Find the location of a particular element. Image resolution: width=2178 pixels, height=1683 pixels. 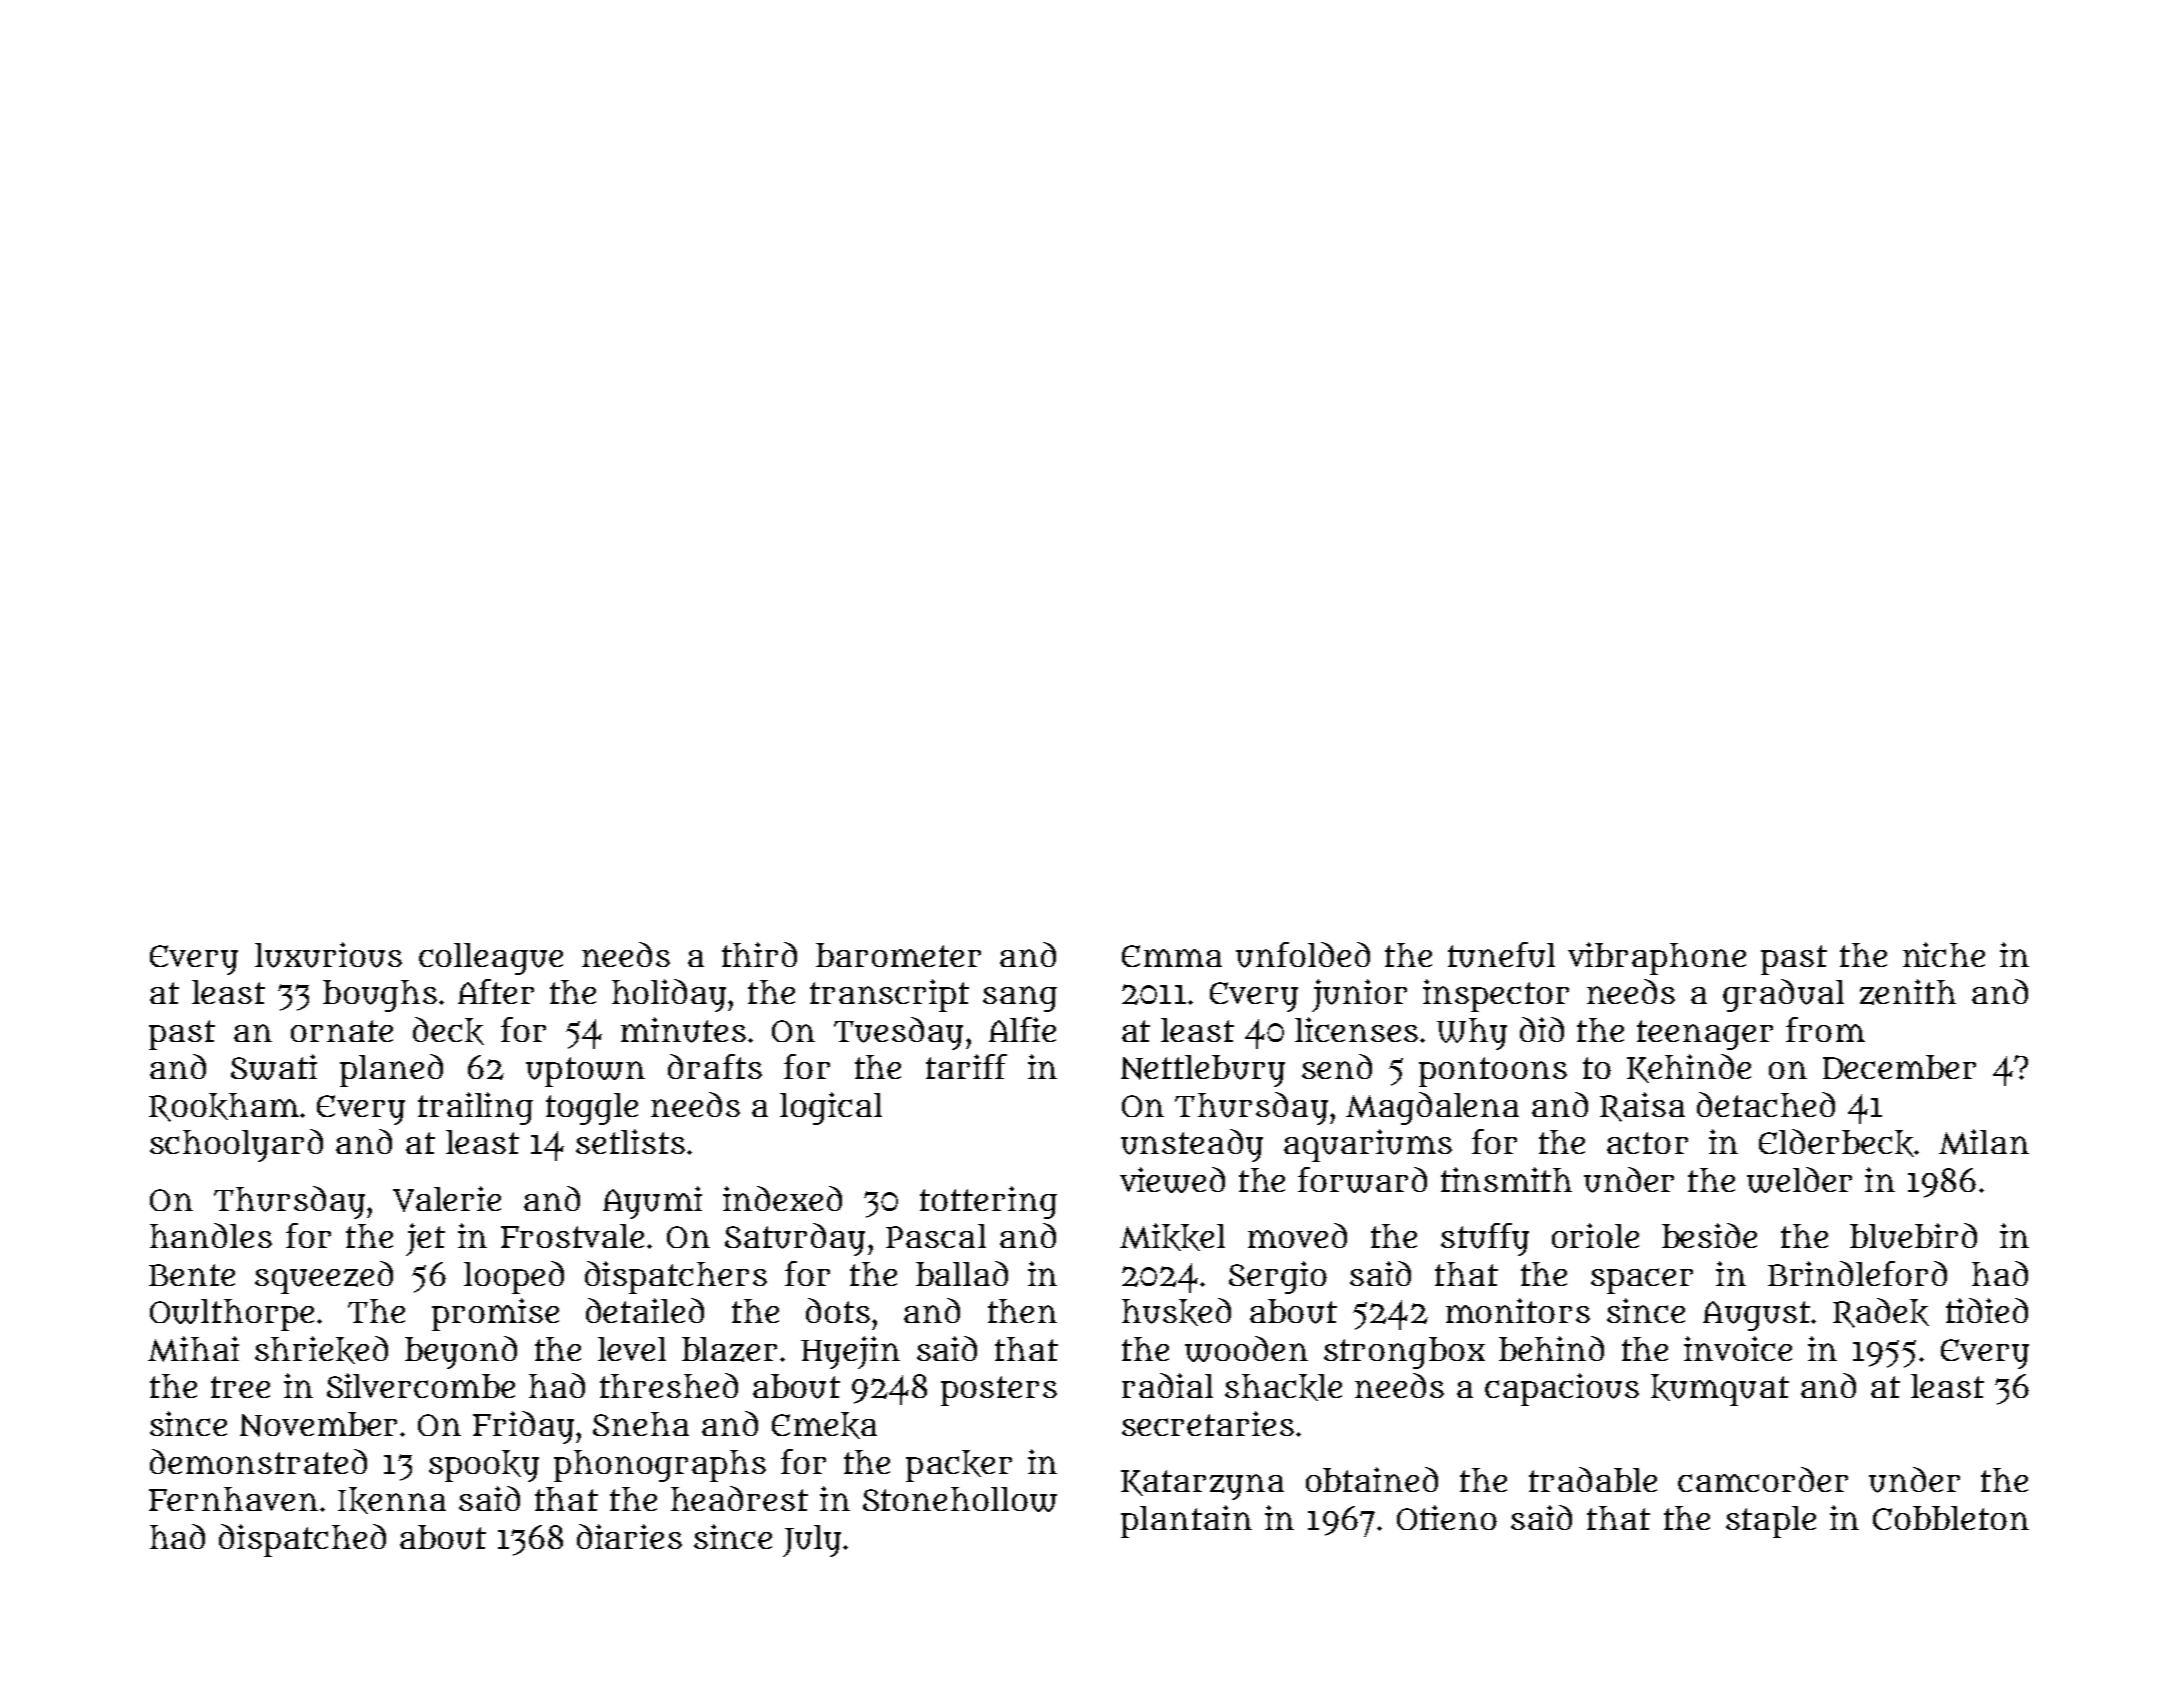

sang is located at coordinates (1020, 999).
